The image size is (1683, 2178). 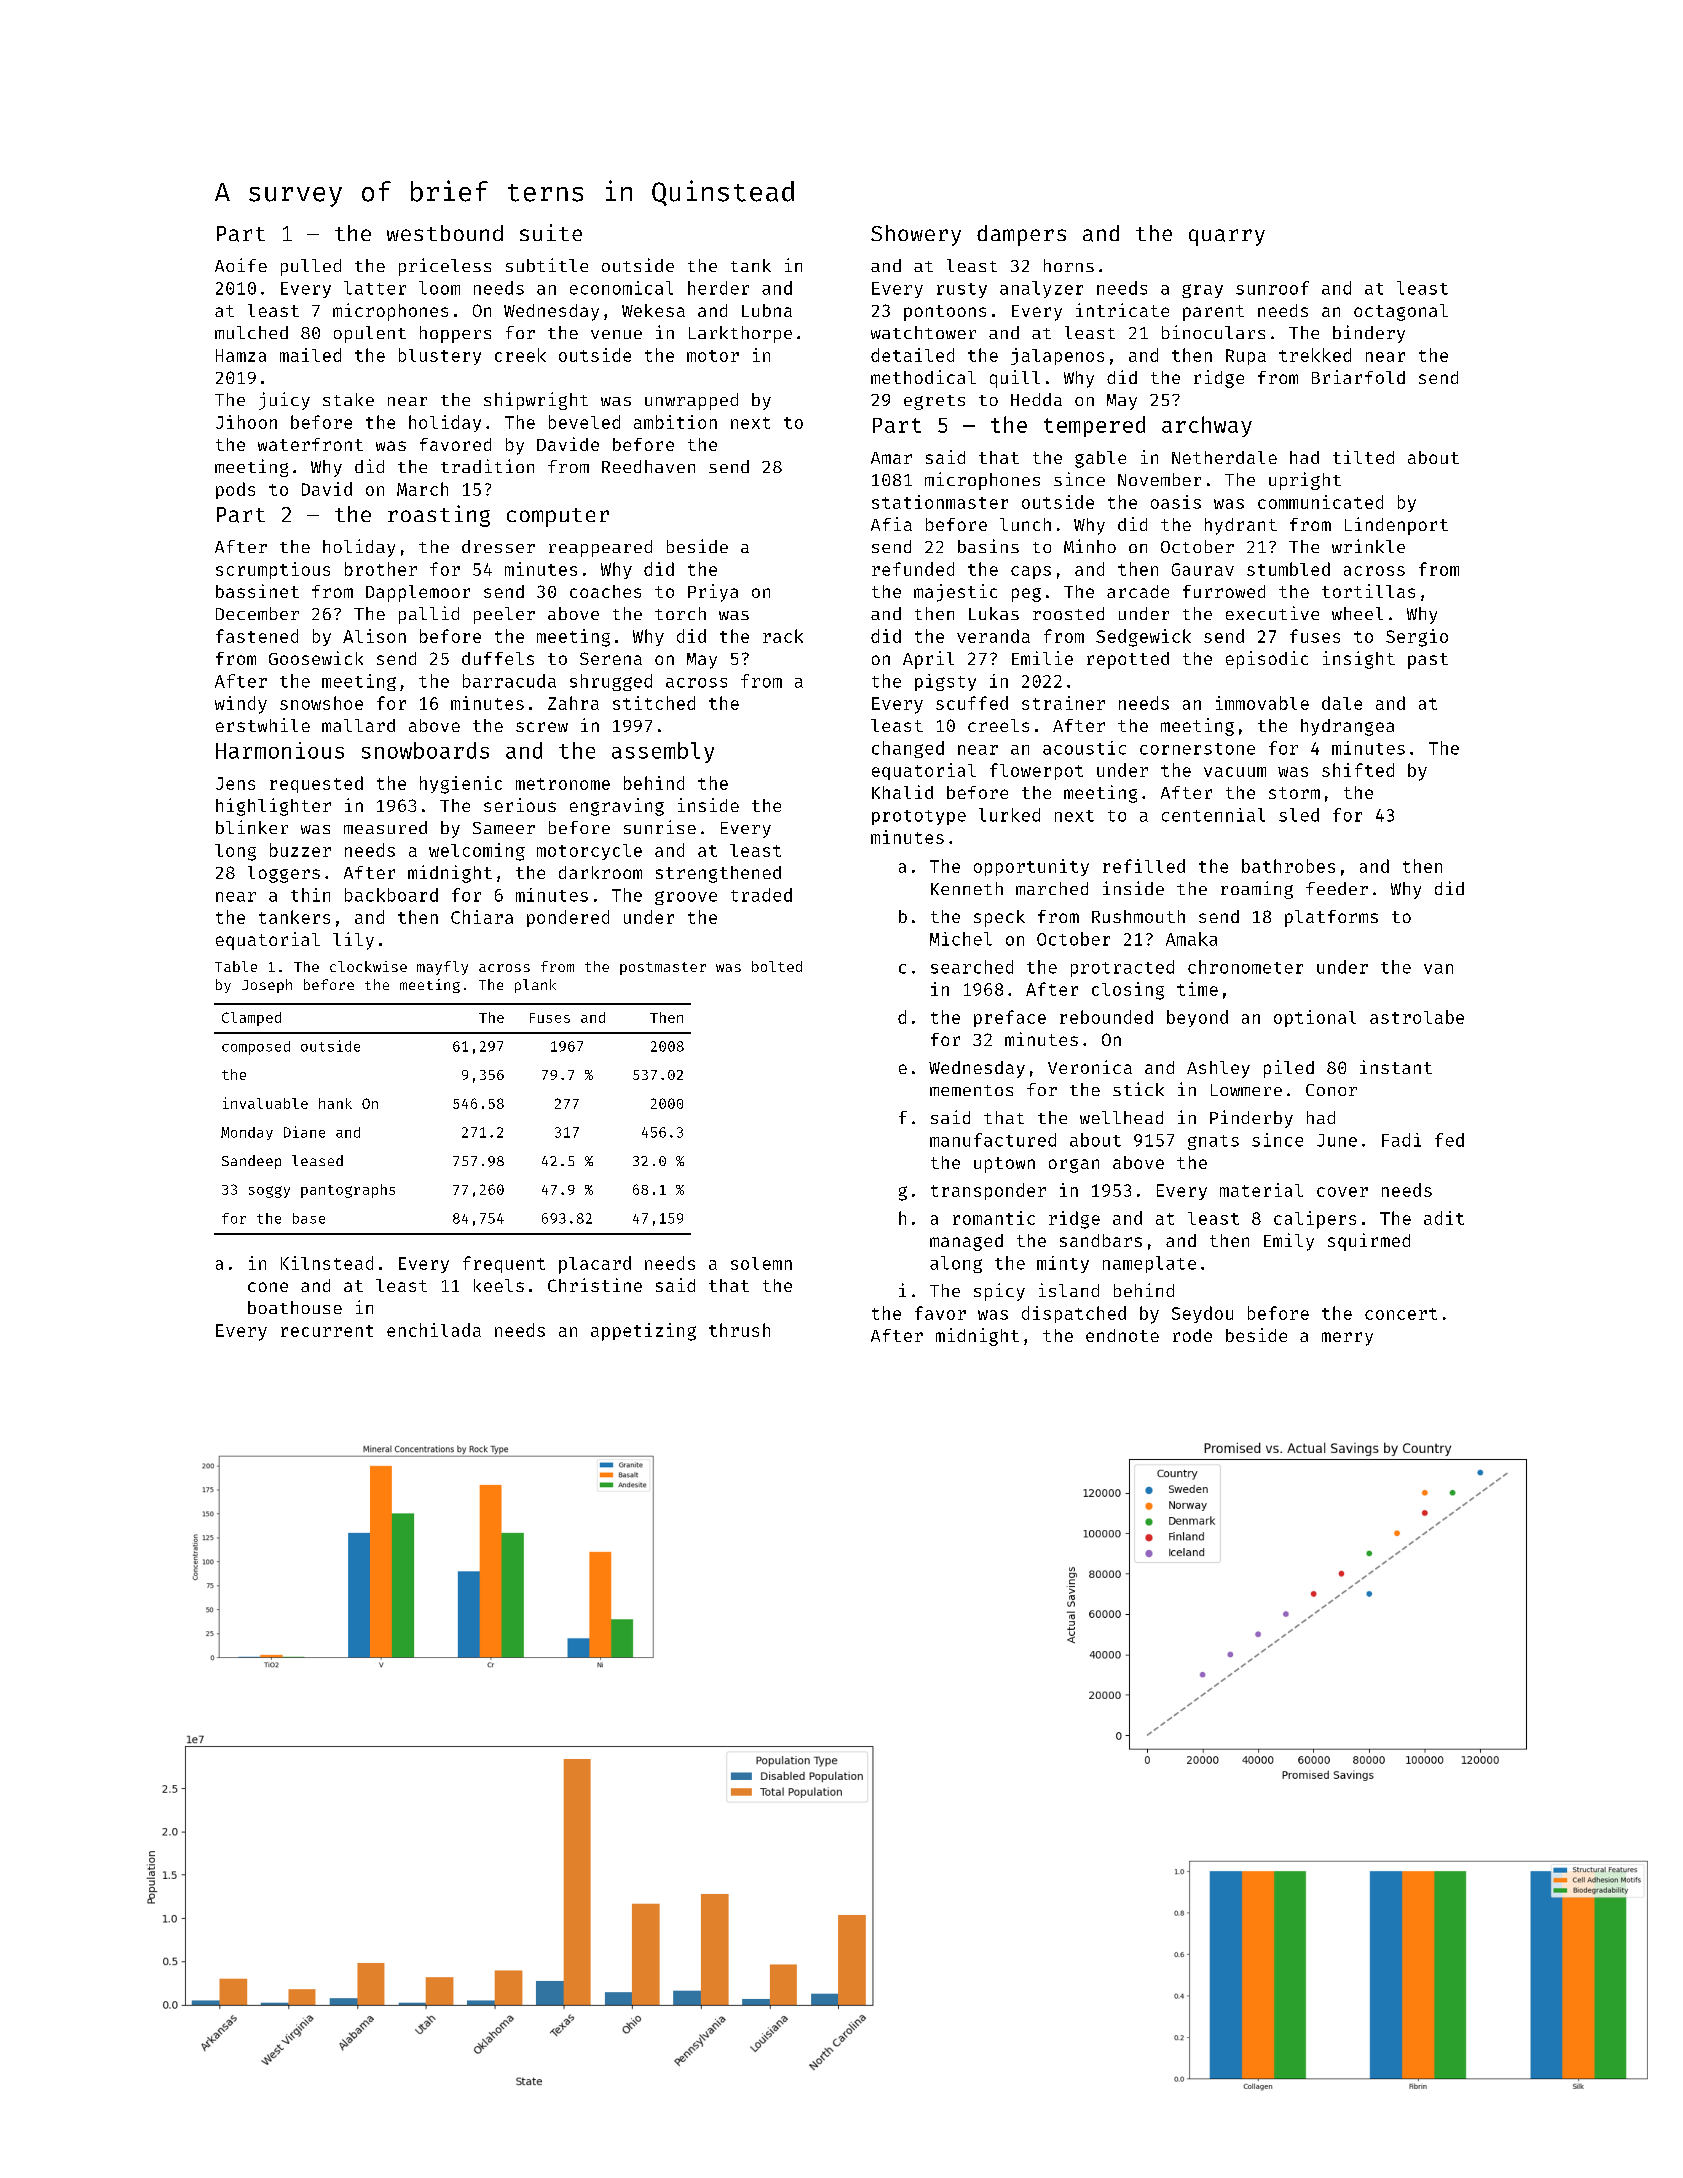 What do you see at coordinates (236, 966) in the document?
I see `Table` at bounding box center [236, 966].
